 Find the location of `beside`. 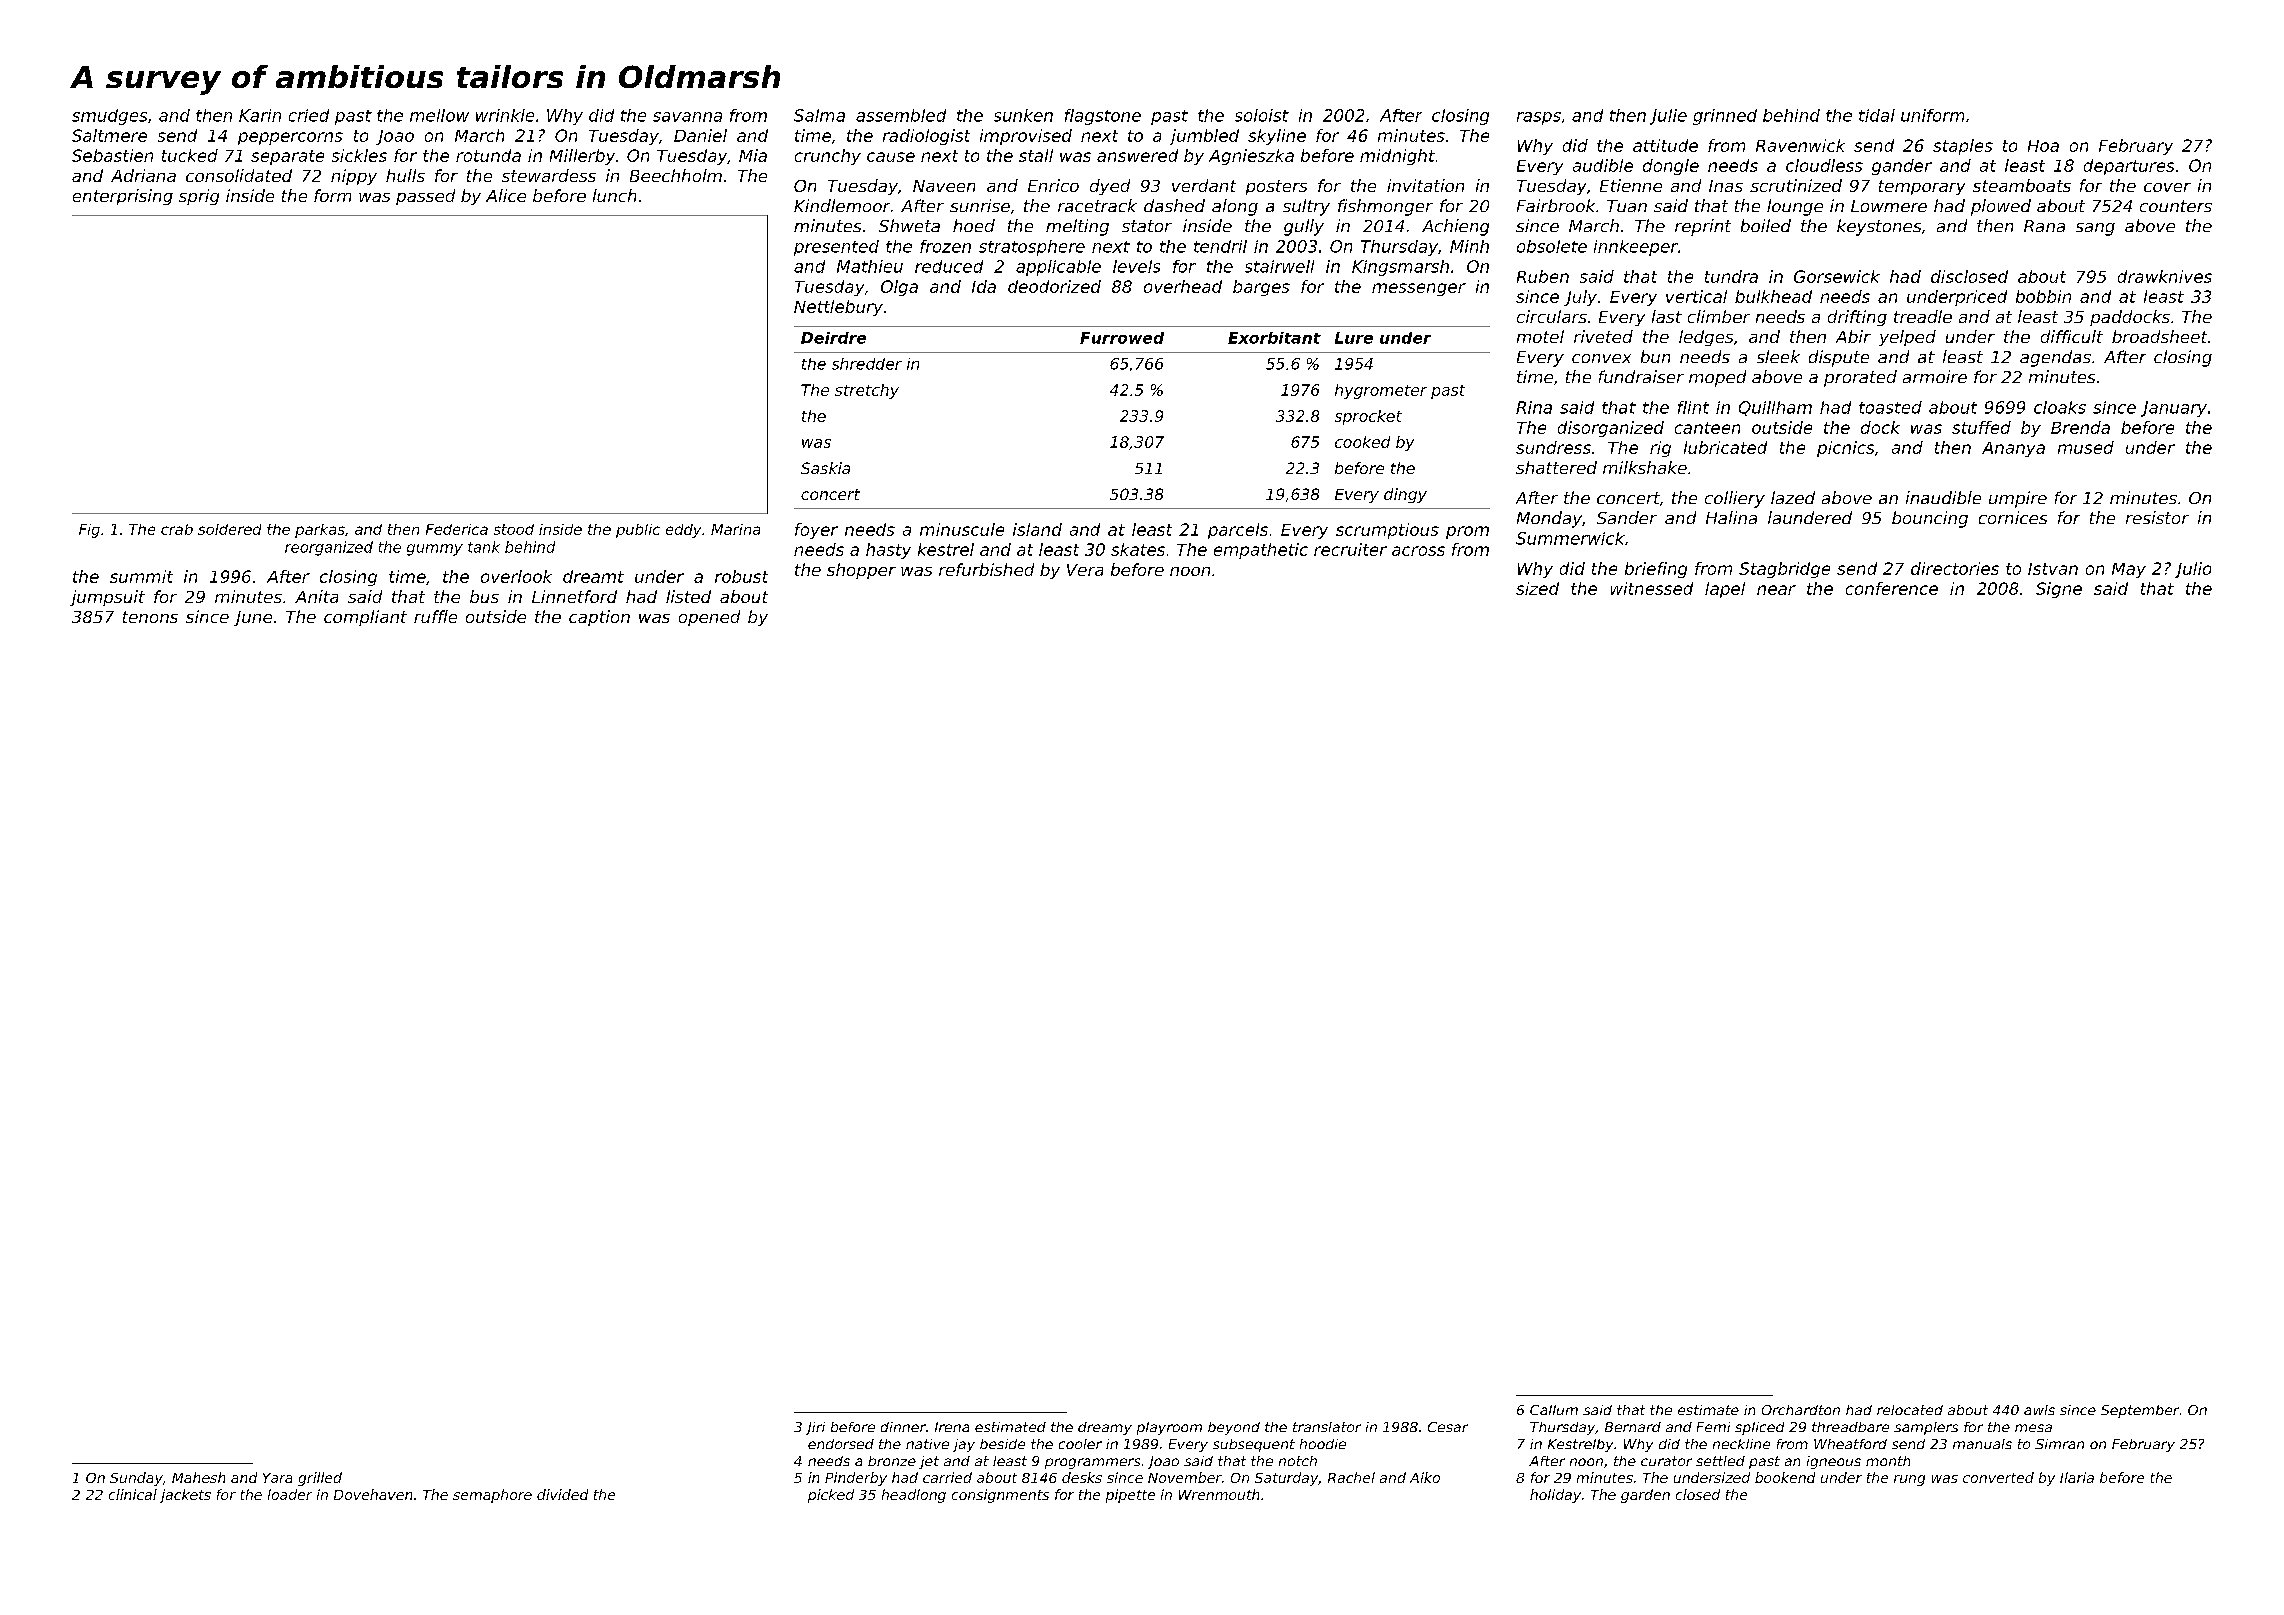

beside is located at coordinates (1002, 1444).
